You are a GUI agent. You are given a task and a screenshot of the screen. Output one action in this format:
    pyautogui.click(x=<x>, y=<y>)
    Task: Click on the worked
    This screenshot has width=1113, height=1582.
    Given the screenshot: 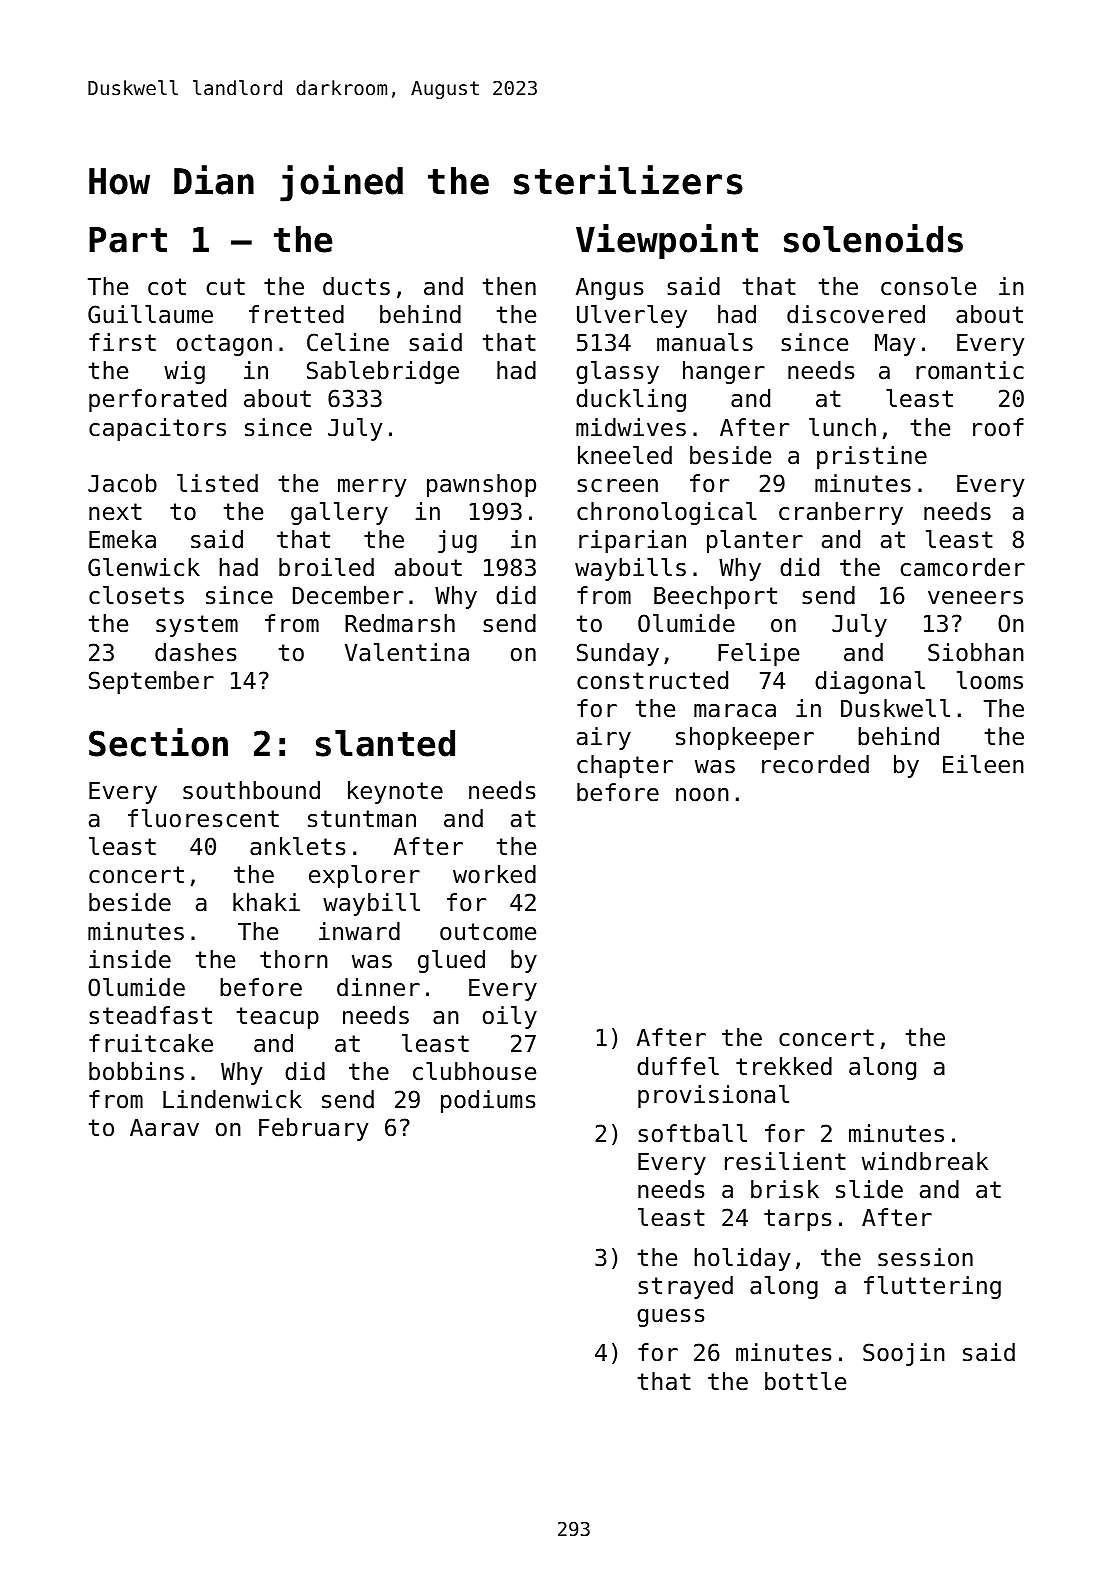 What is the action you would take?
    pyautogui.click(x=494, y=874)
